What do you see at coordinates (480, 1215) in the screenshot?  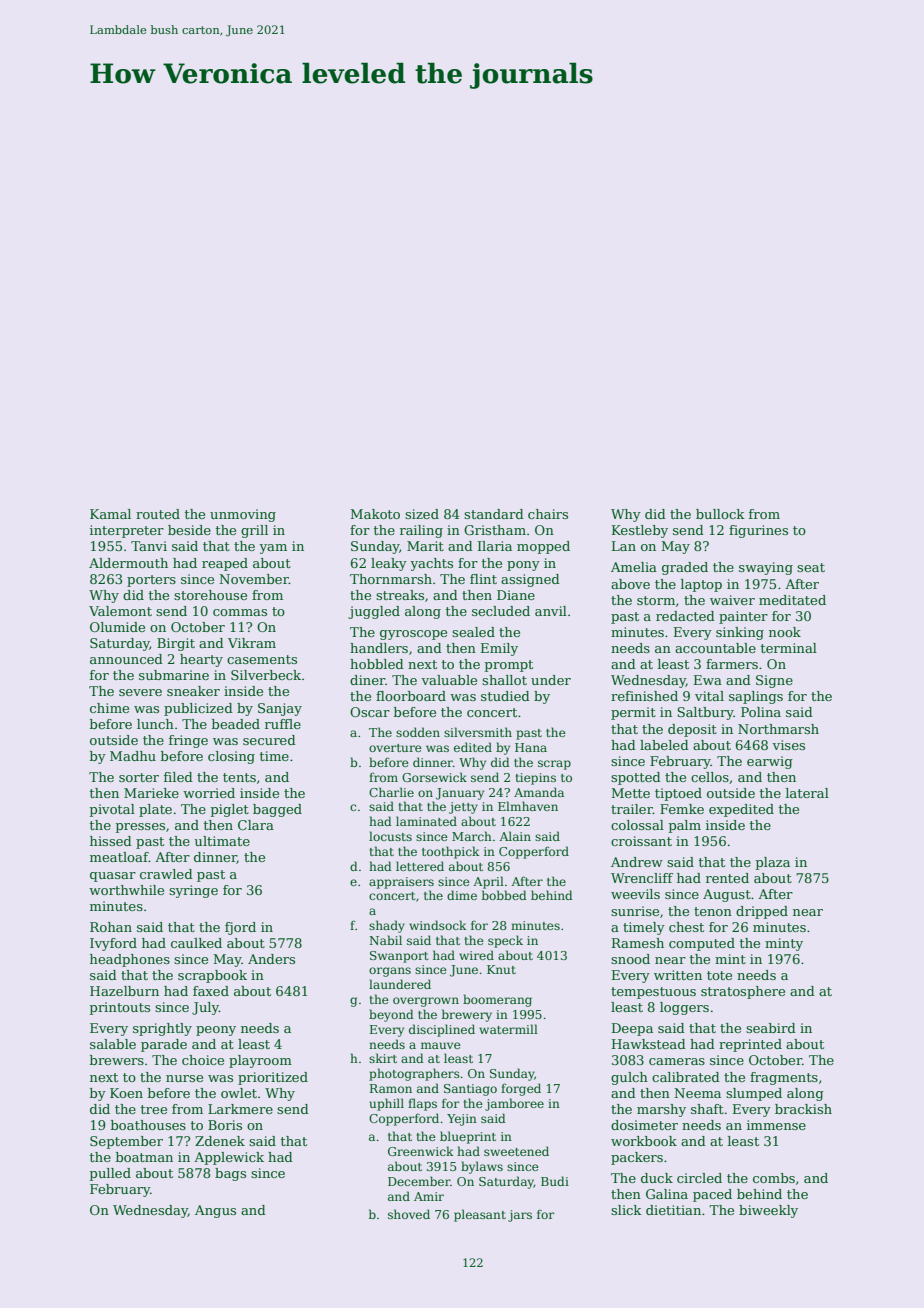 I see `pleasant` at bounding box center [480, 1215].
